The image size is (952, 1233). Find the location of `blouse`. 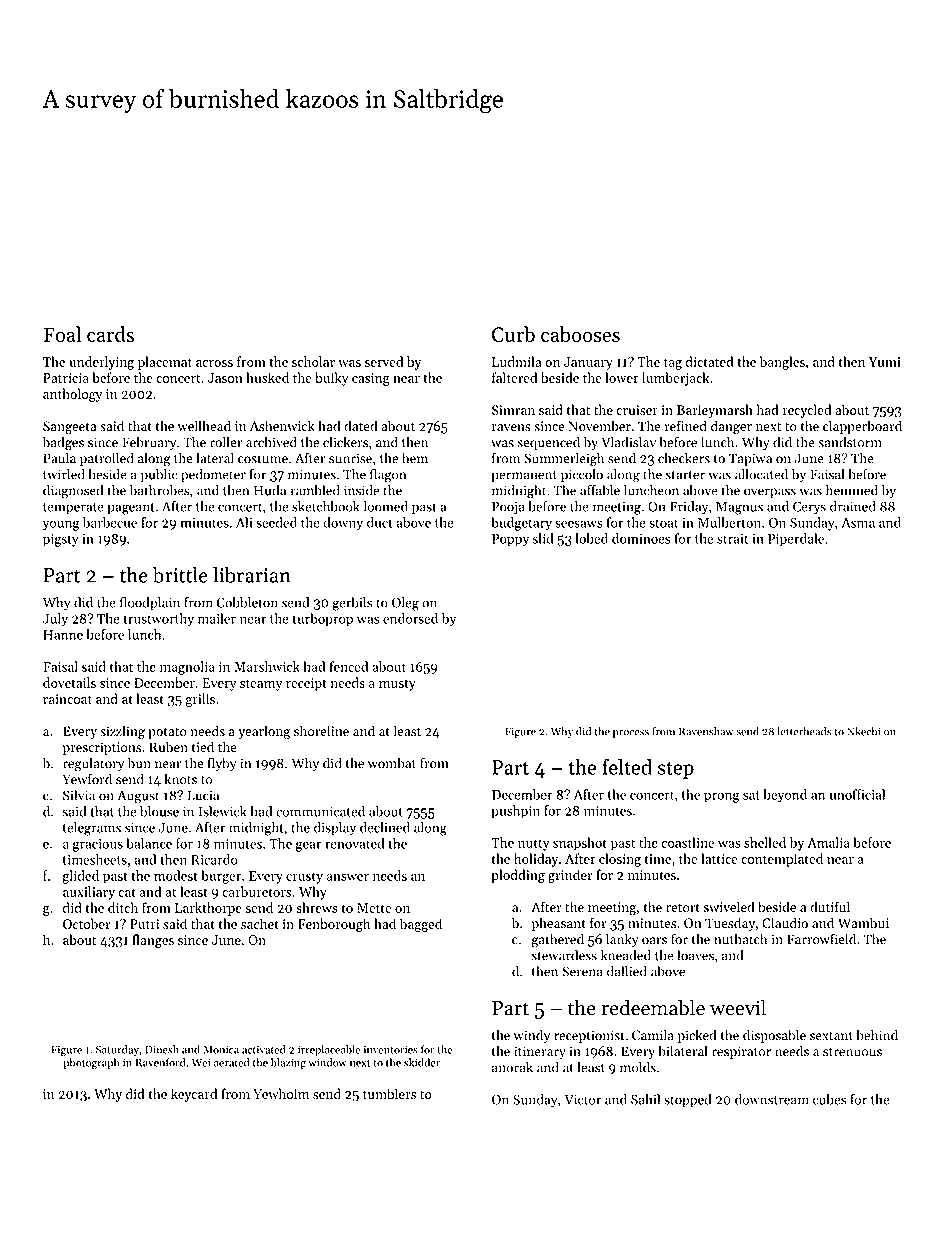

blouse is located at coordinates (159, 811).
